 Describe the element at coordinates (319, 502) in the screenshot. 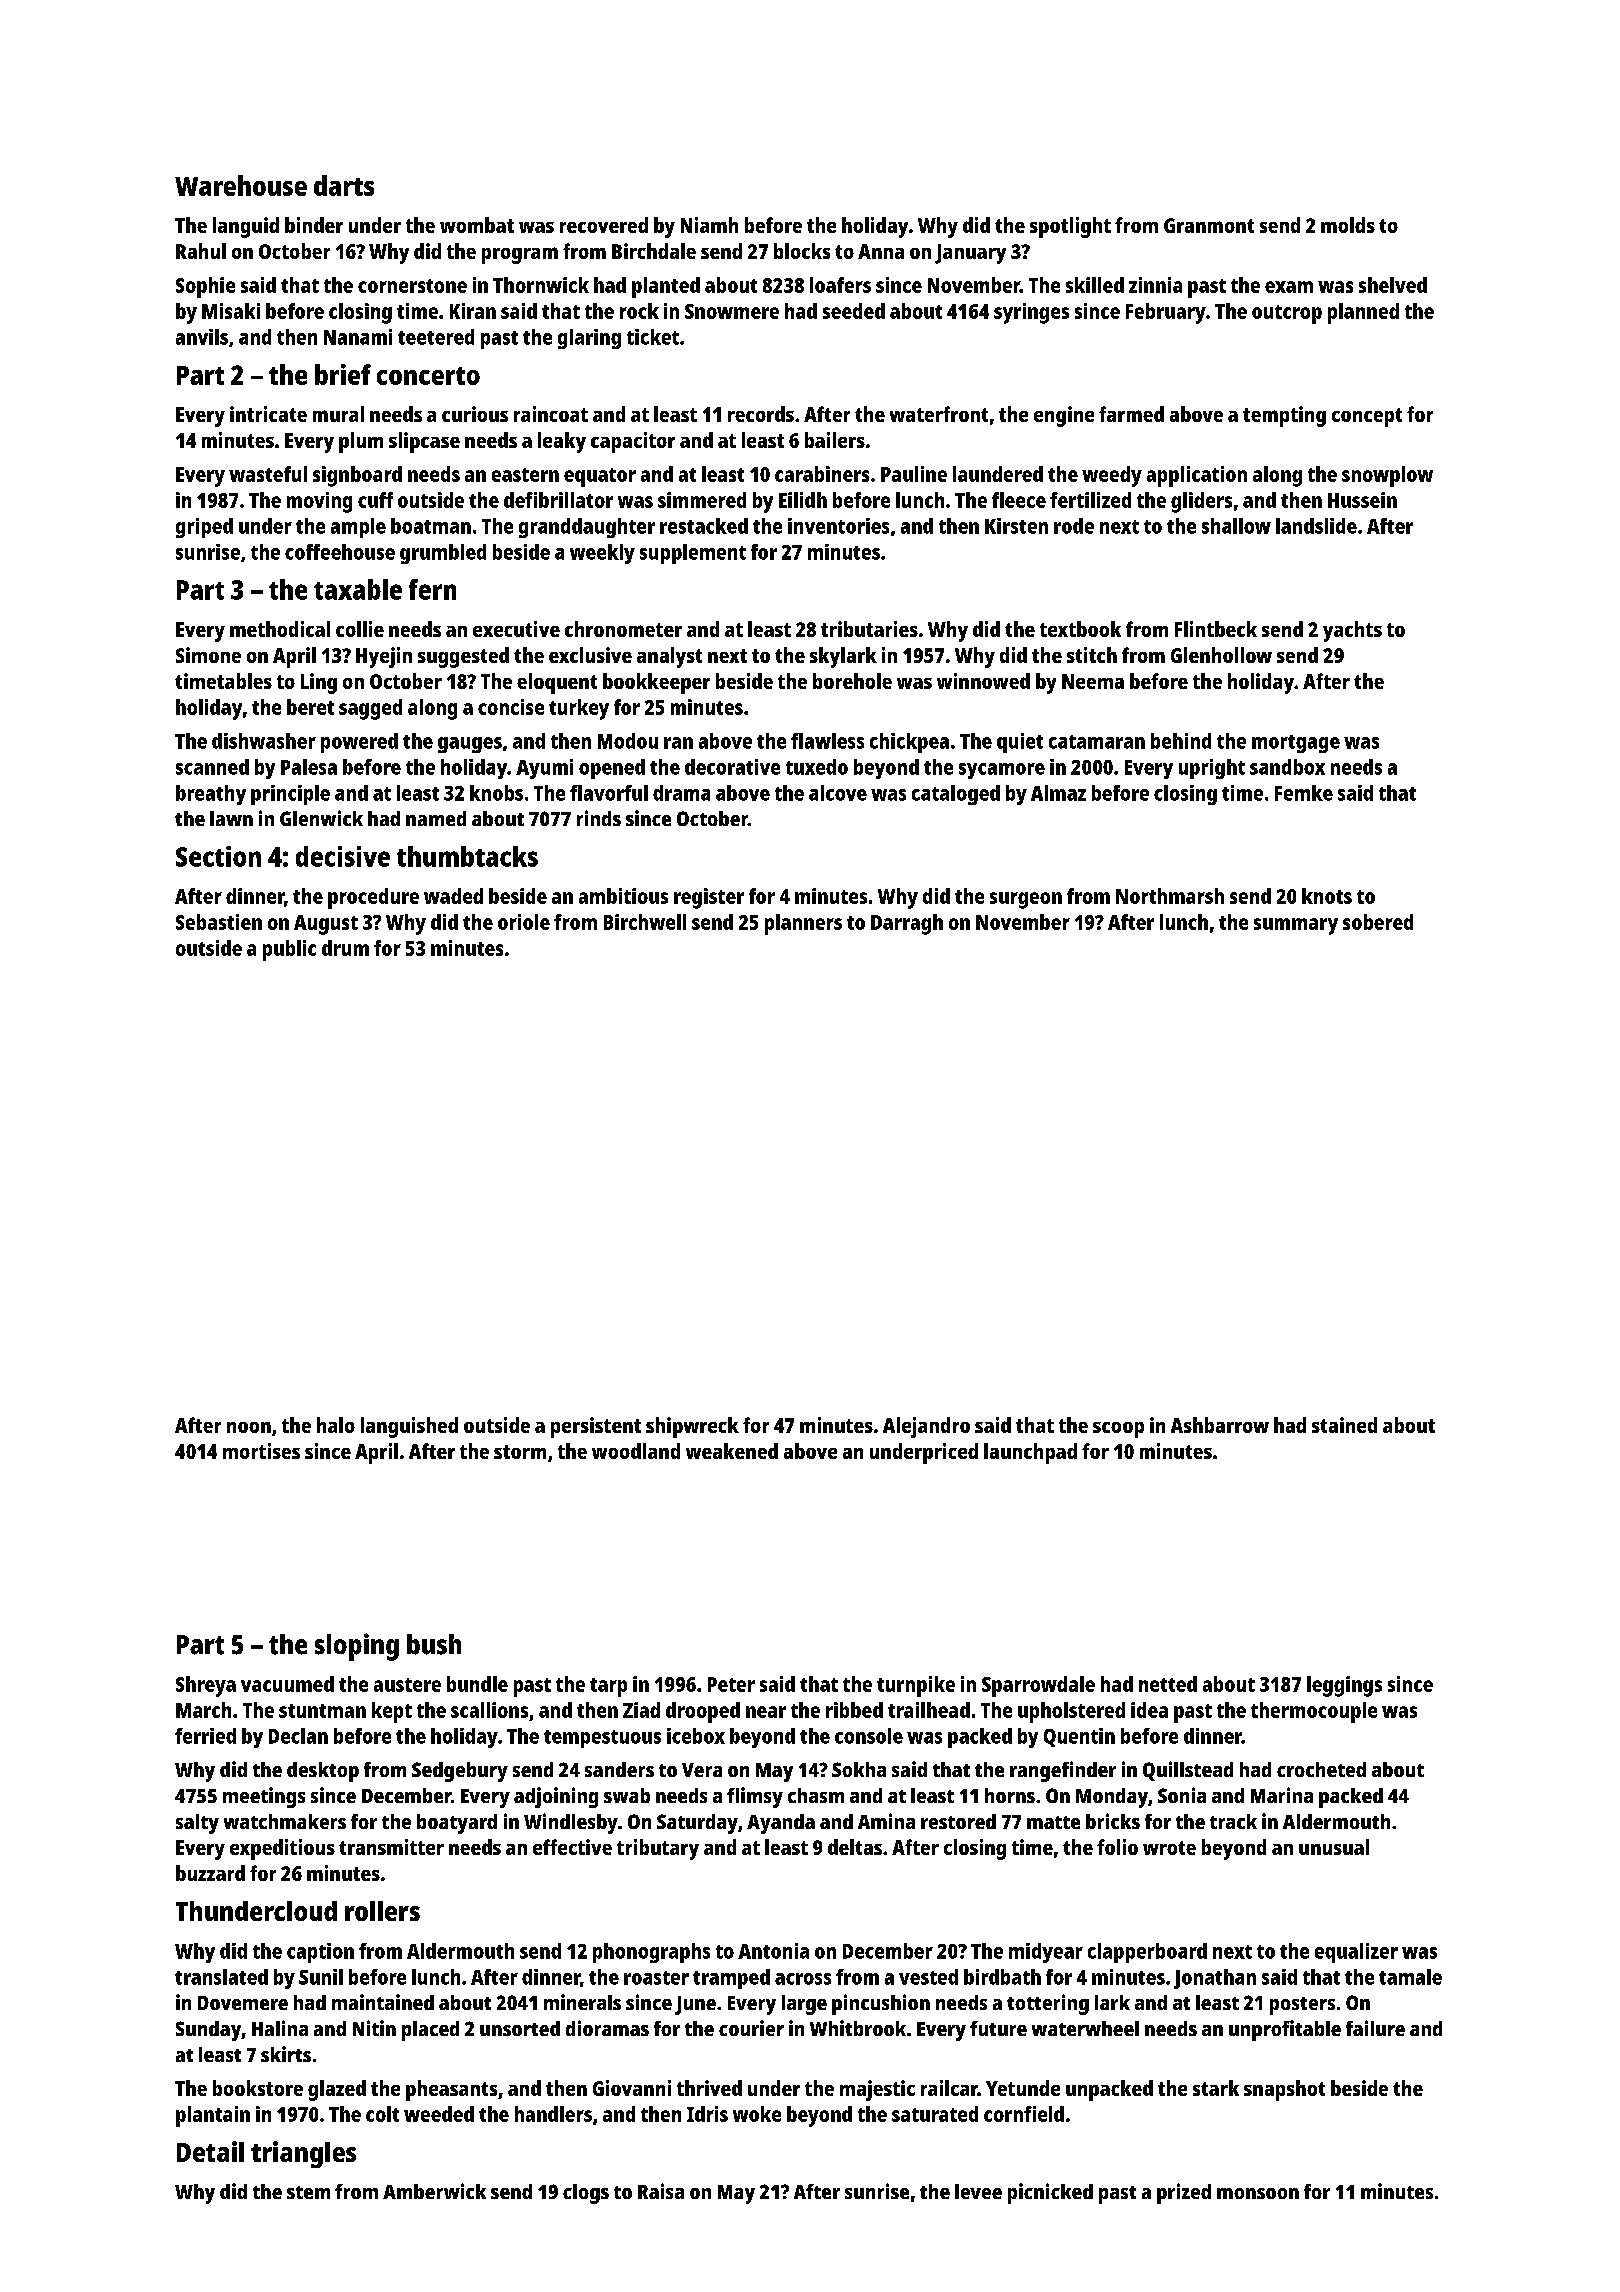

I see `moving` at that location.
